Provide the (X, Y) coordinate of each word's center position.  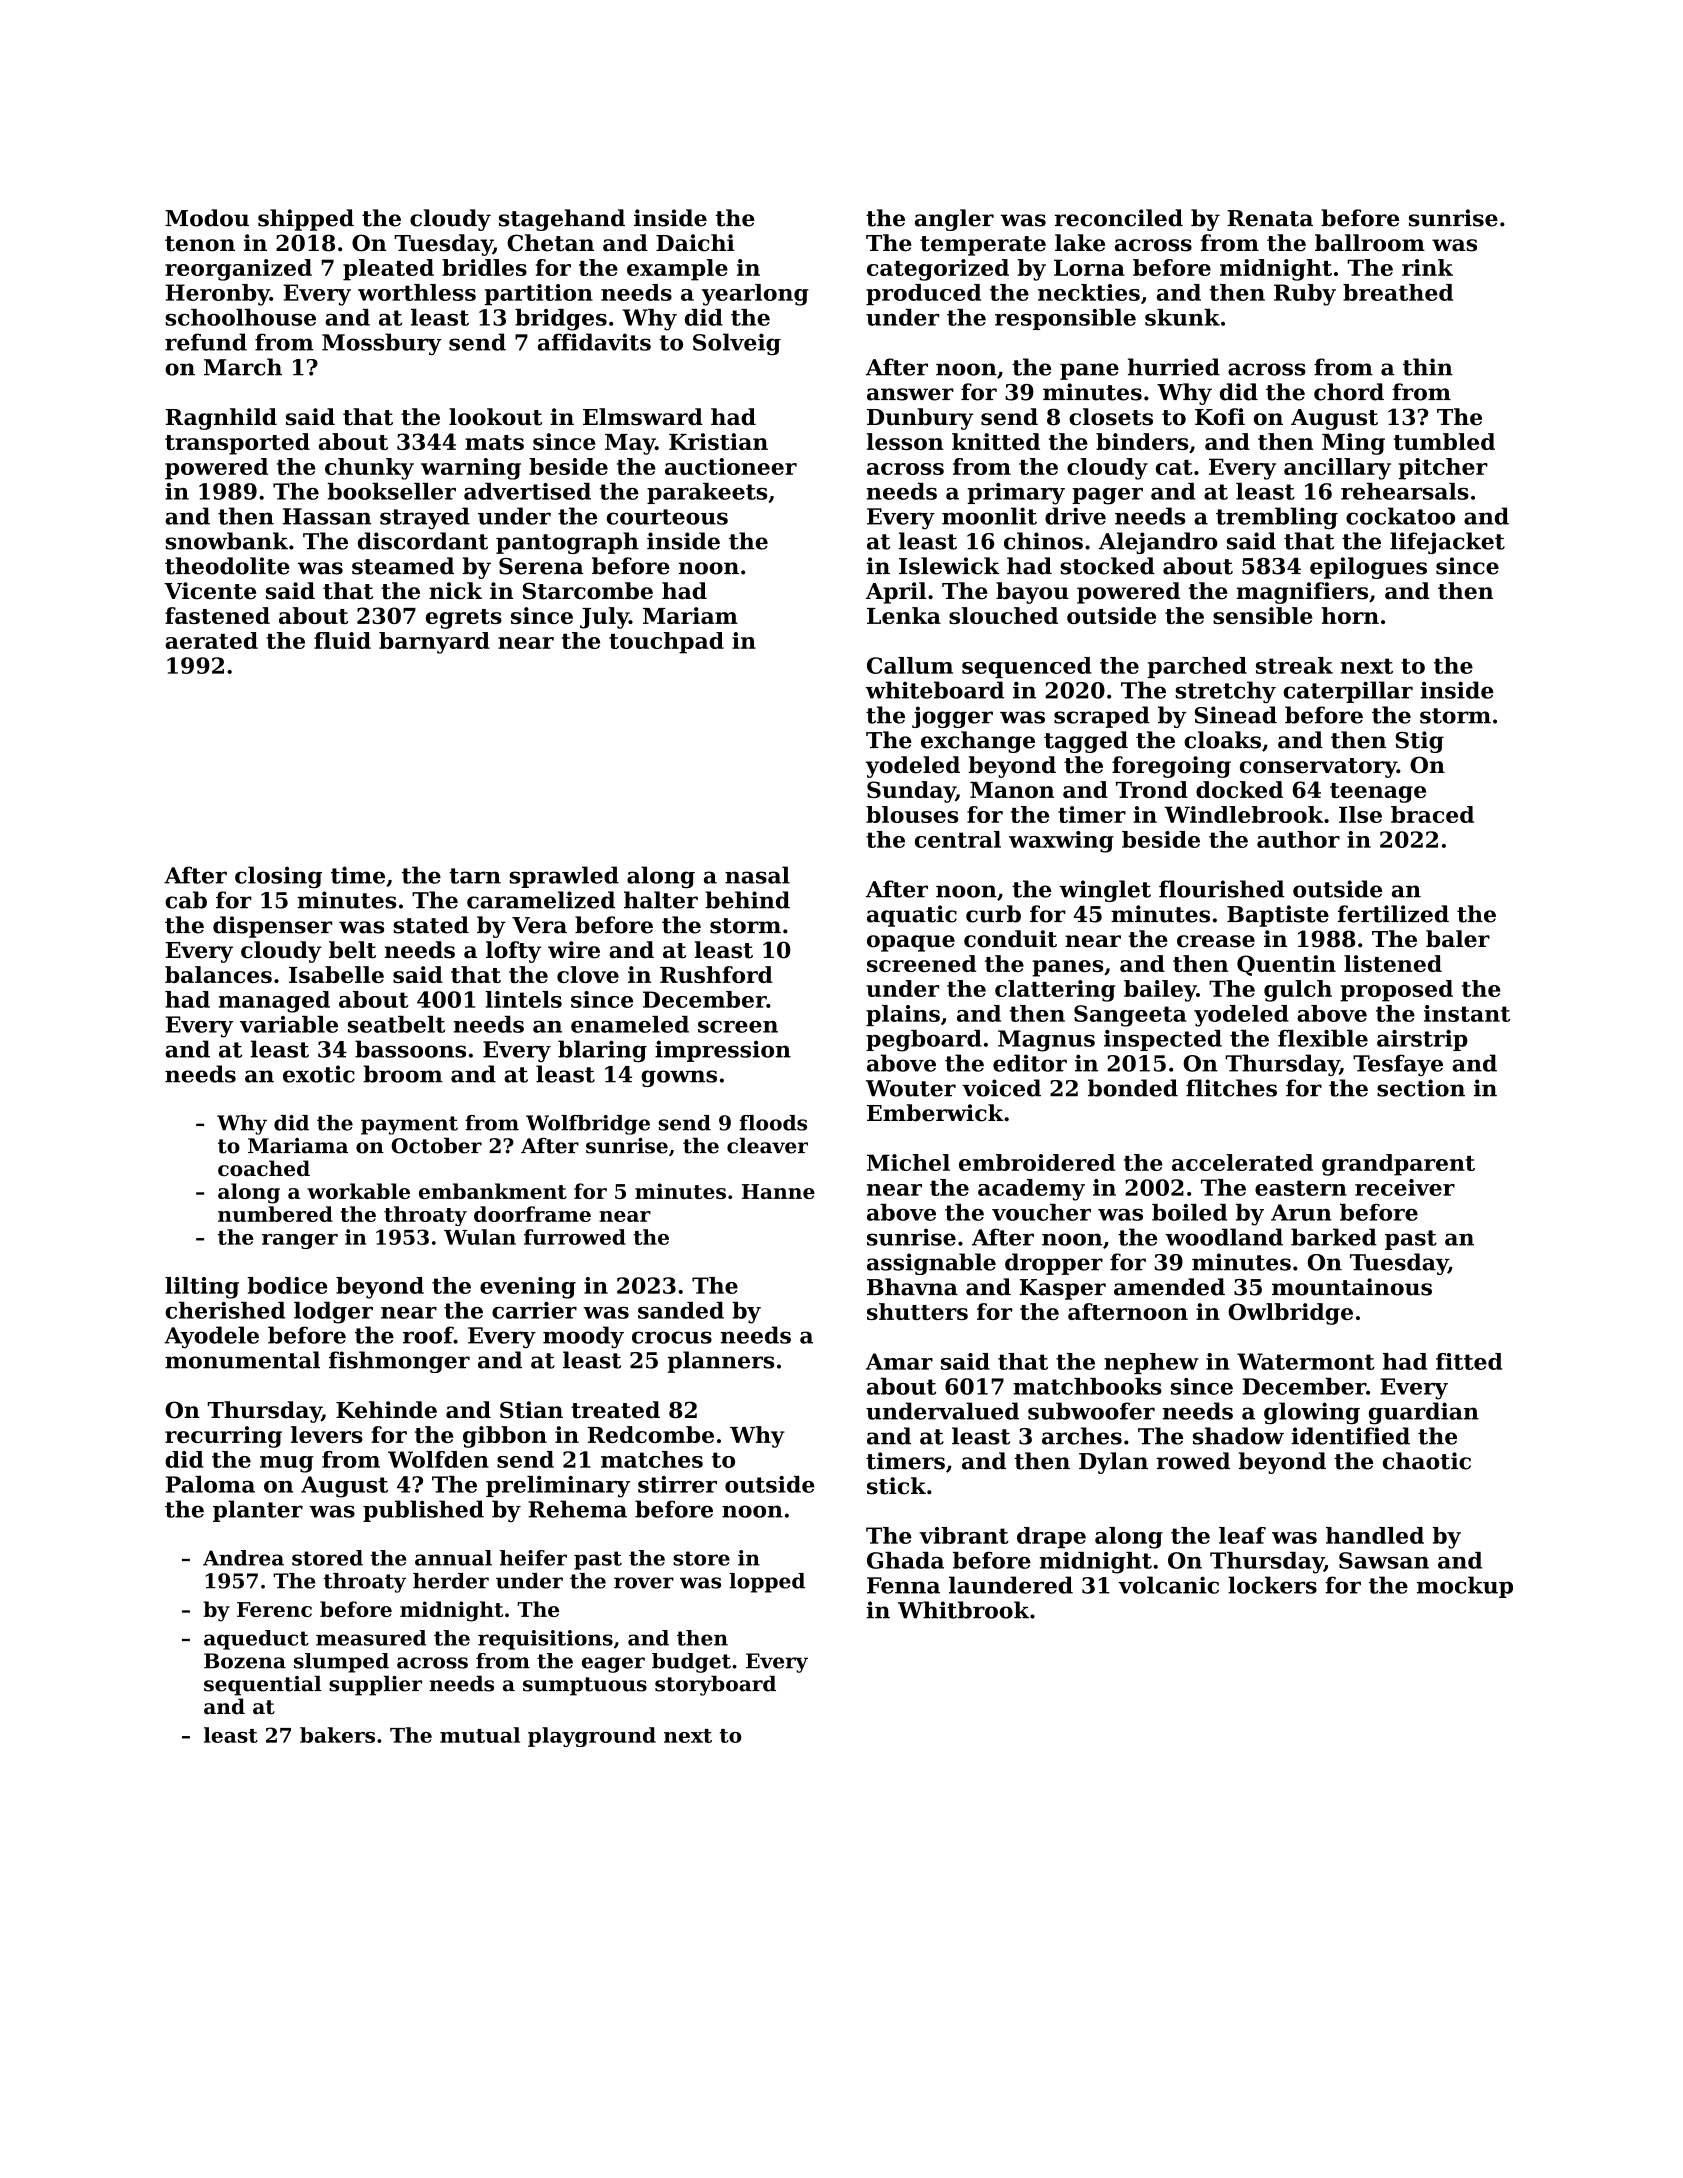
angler (954, 220)
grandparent (1398, 1165)
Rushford (716, 974)
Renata (1270, 218)
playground (592, 1737)
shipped (306, 220)
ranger (300, 1241)
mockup (1465, 1587)
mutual (480, 1735)
